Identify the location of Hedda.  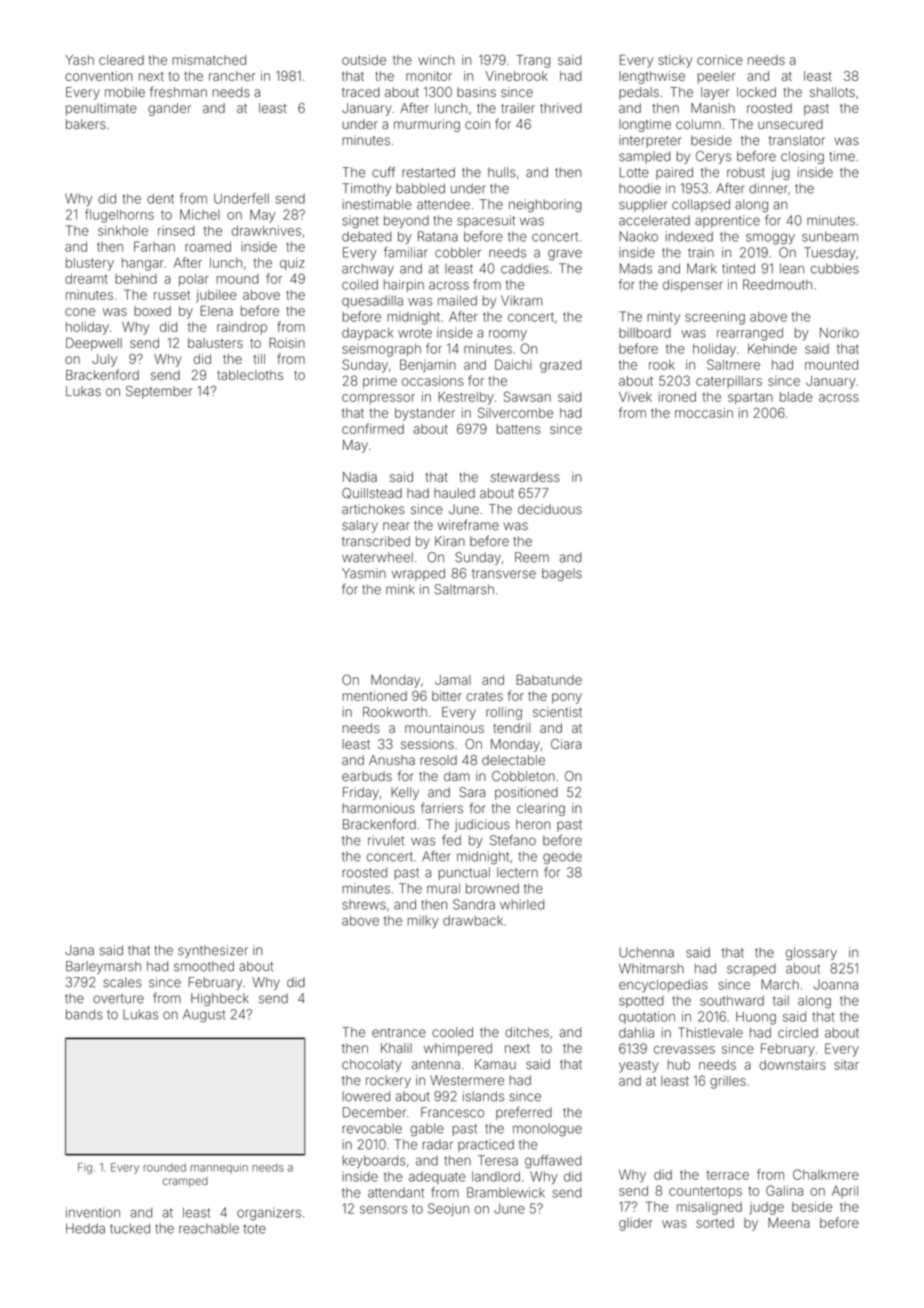
(85, 1228).
